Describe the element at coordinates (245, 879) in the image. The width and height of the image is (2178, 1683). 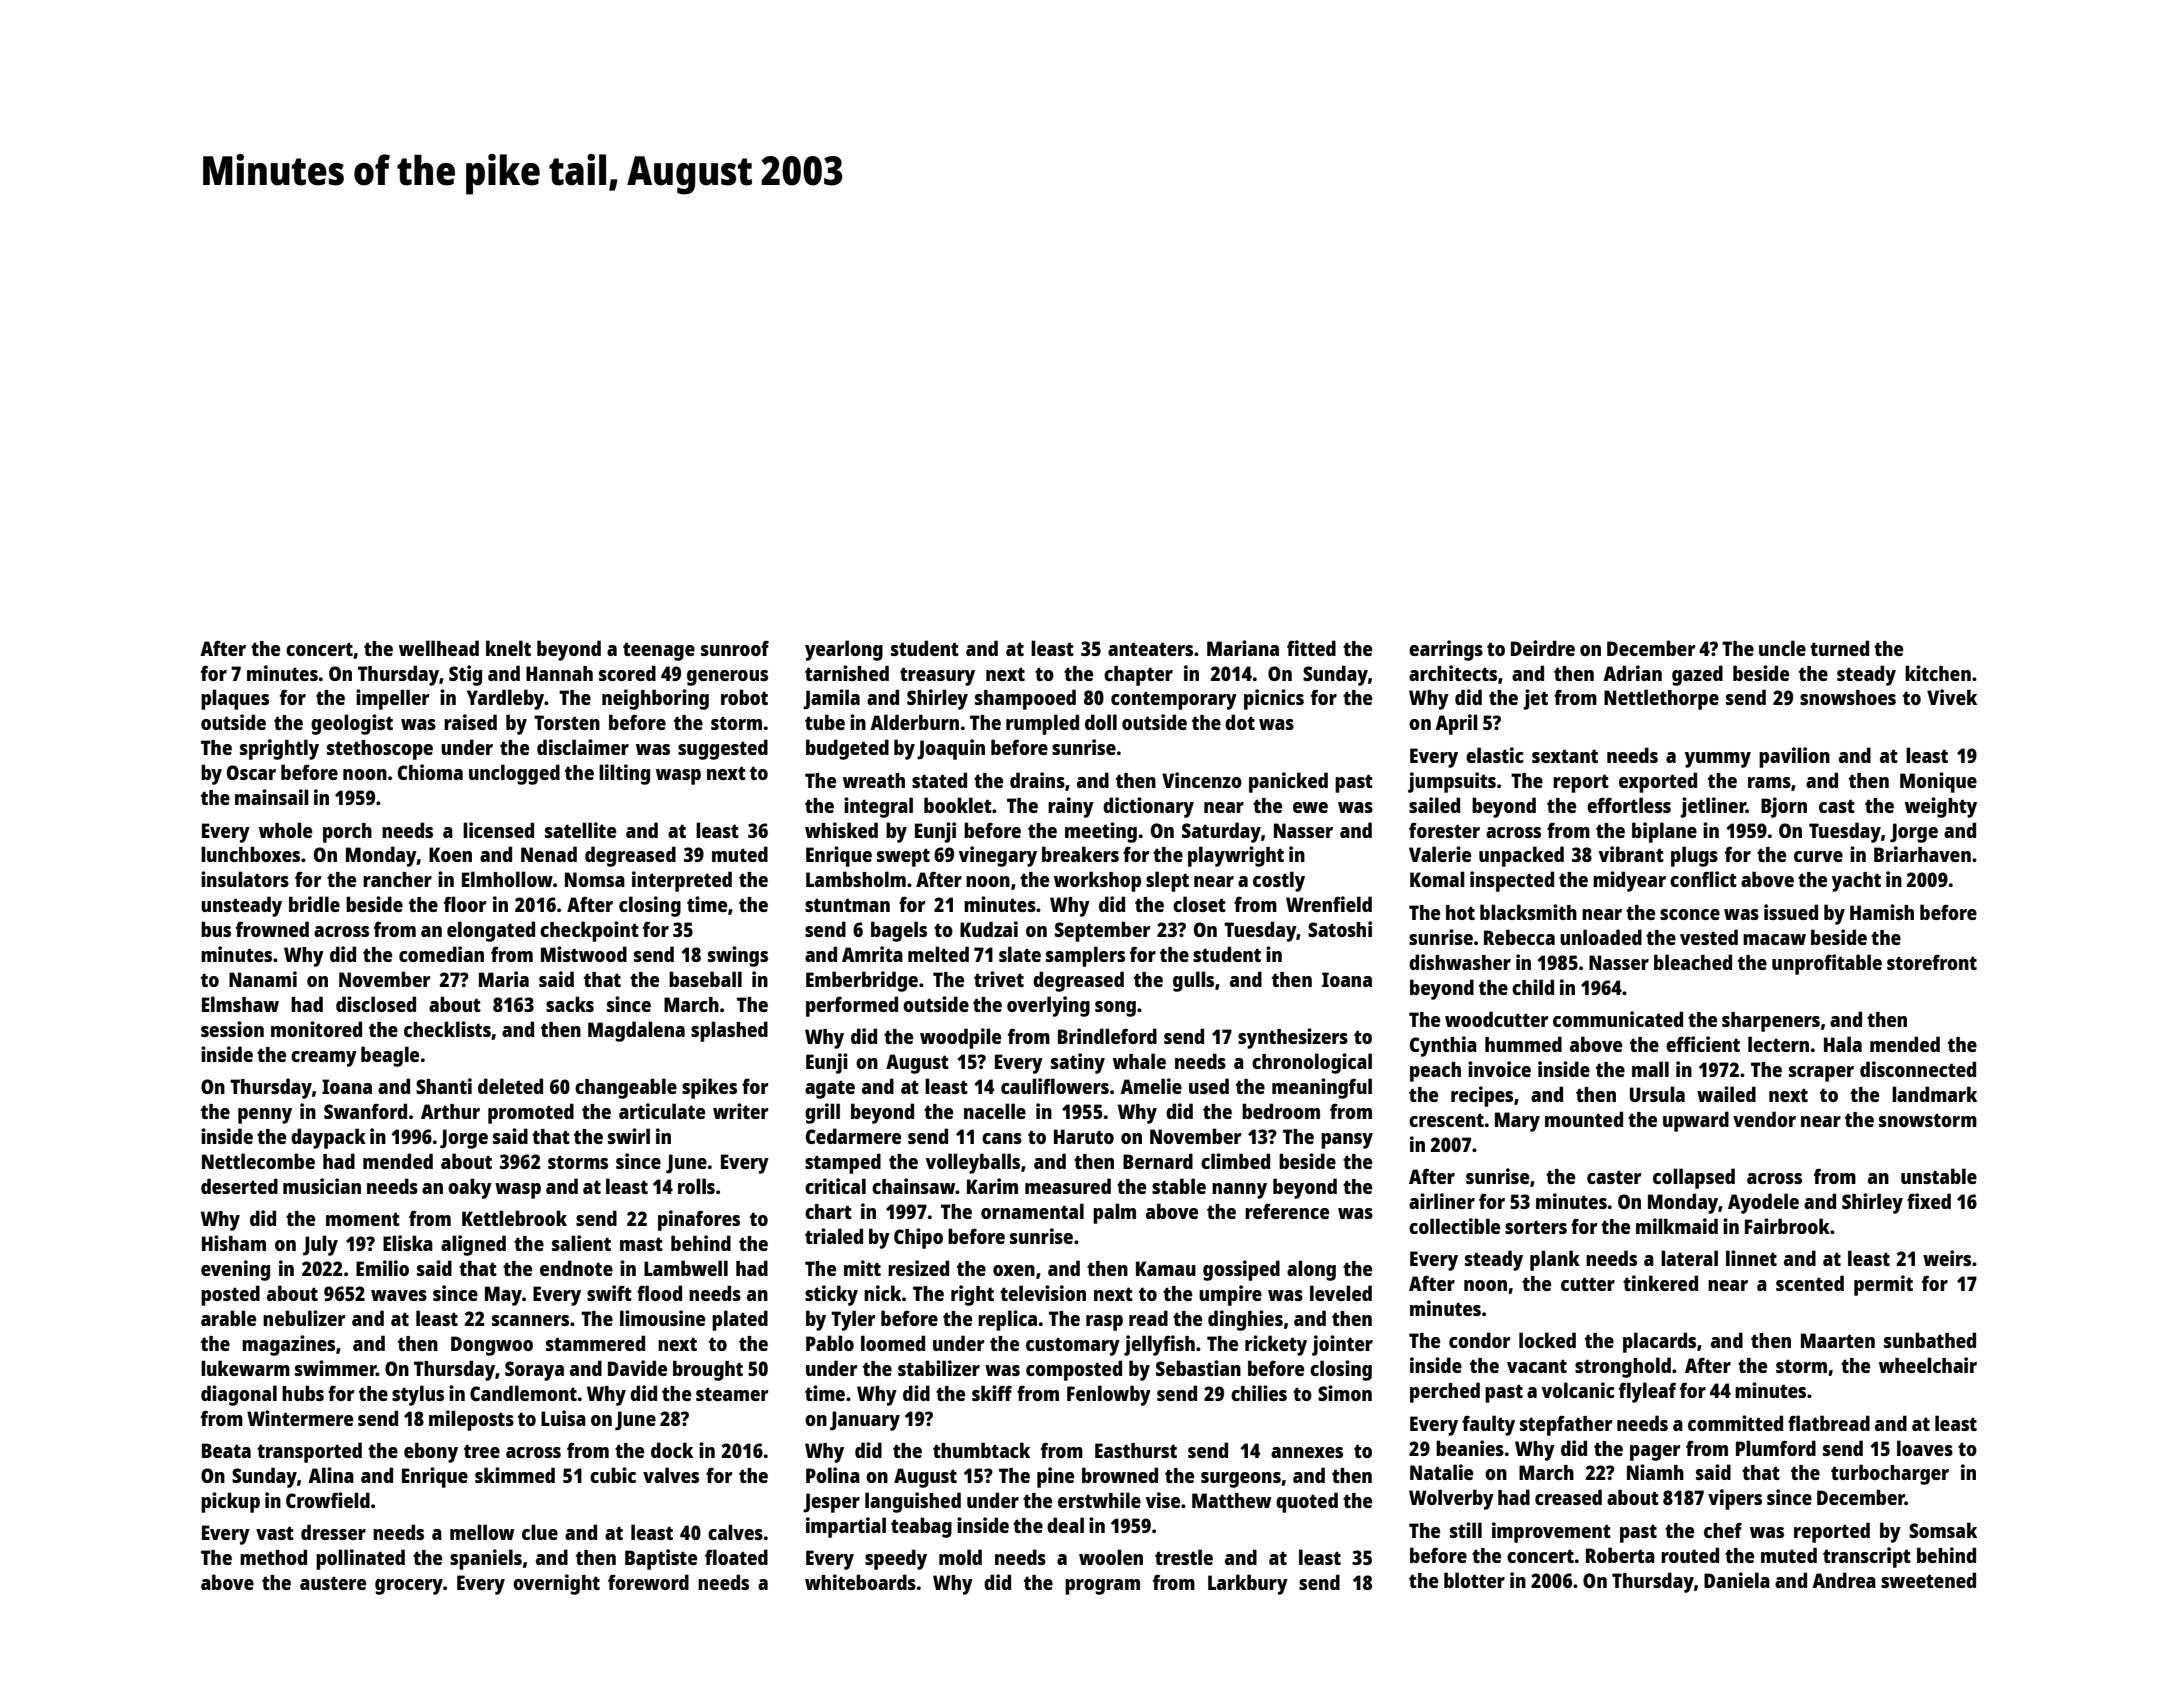
I see `insulators` at that location.
